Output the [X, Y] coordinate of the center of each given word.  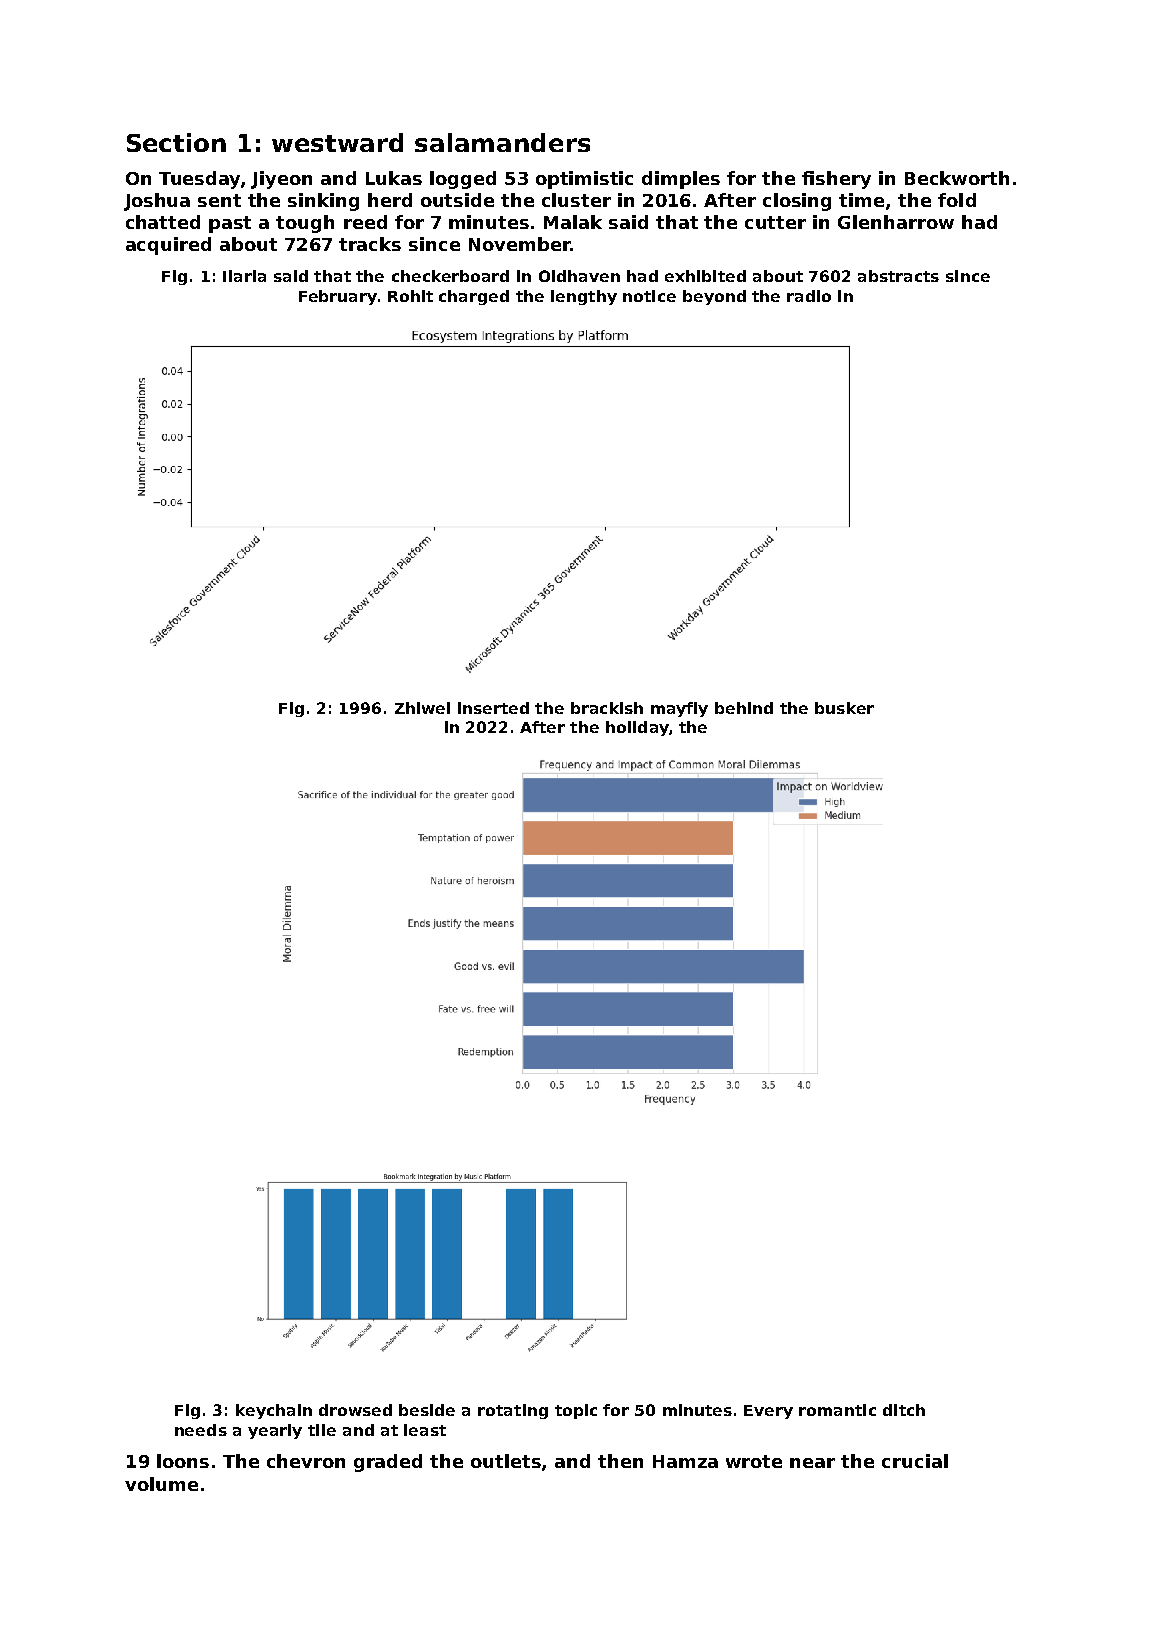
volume [161, 1484]
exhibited [705, 276]
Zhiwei [422, 708]
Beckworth [957, 178]
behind [744, 708]
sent [219, 200]
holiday [637, 728]
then [620, 1461]
